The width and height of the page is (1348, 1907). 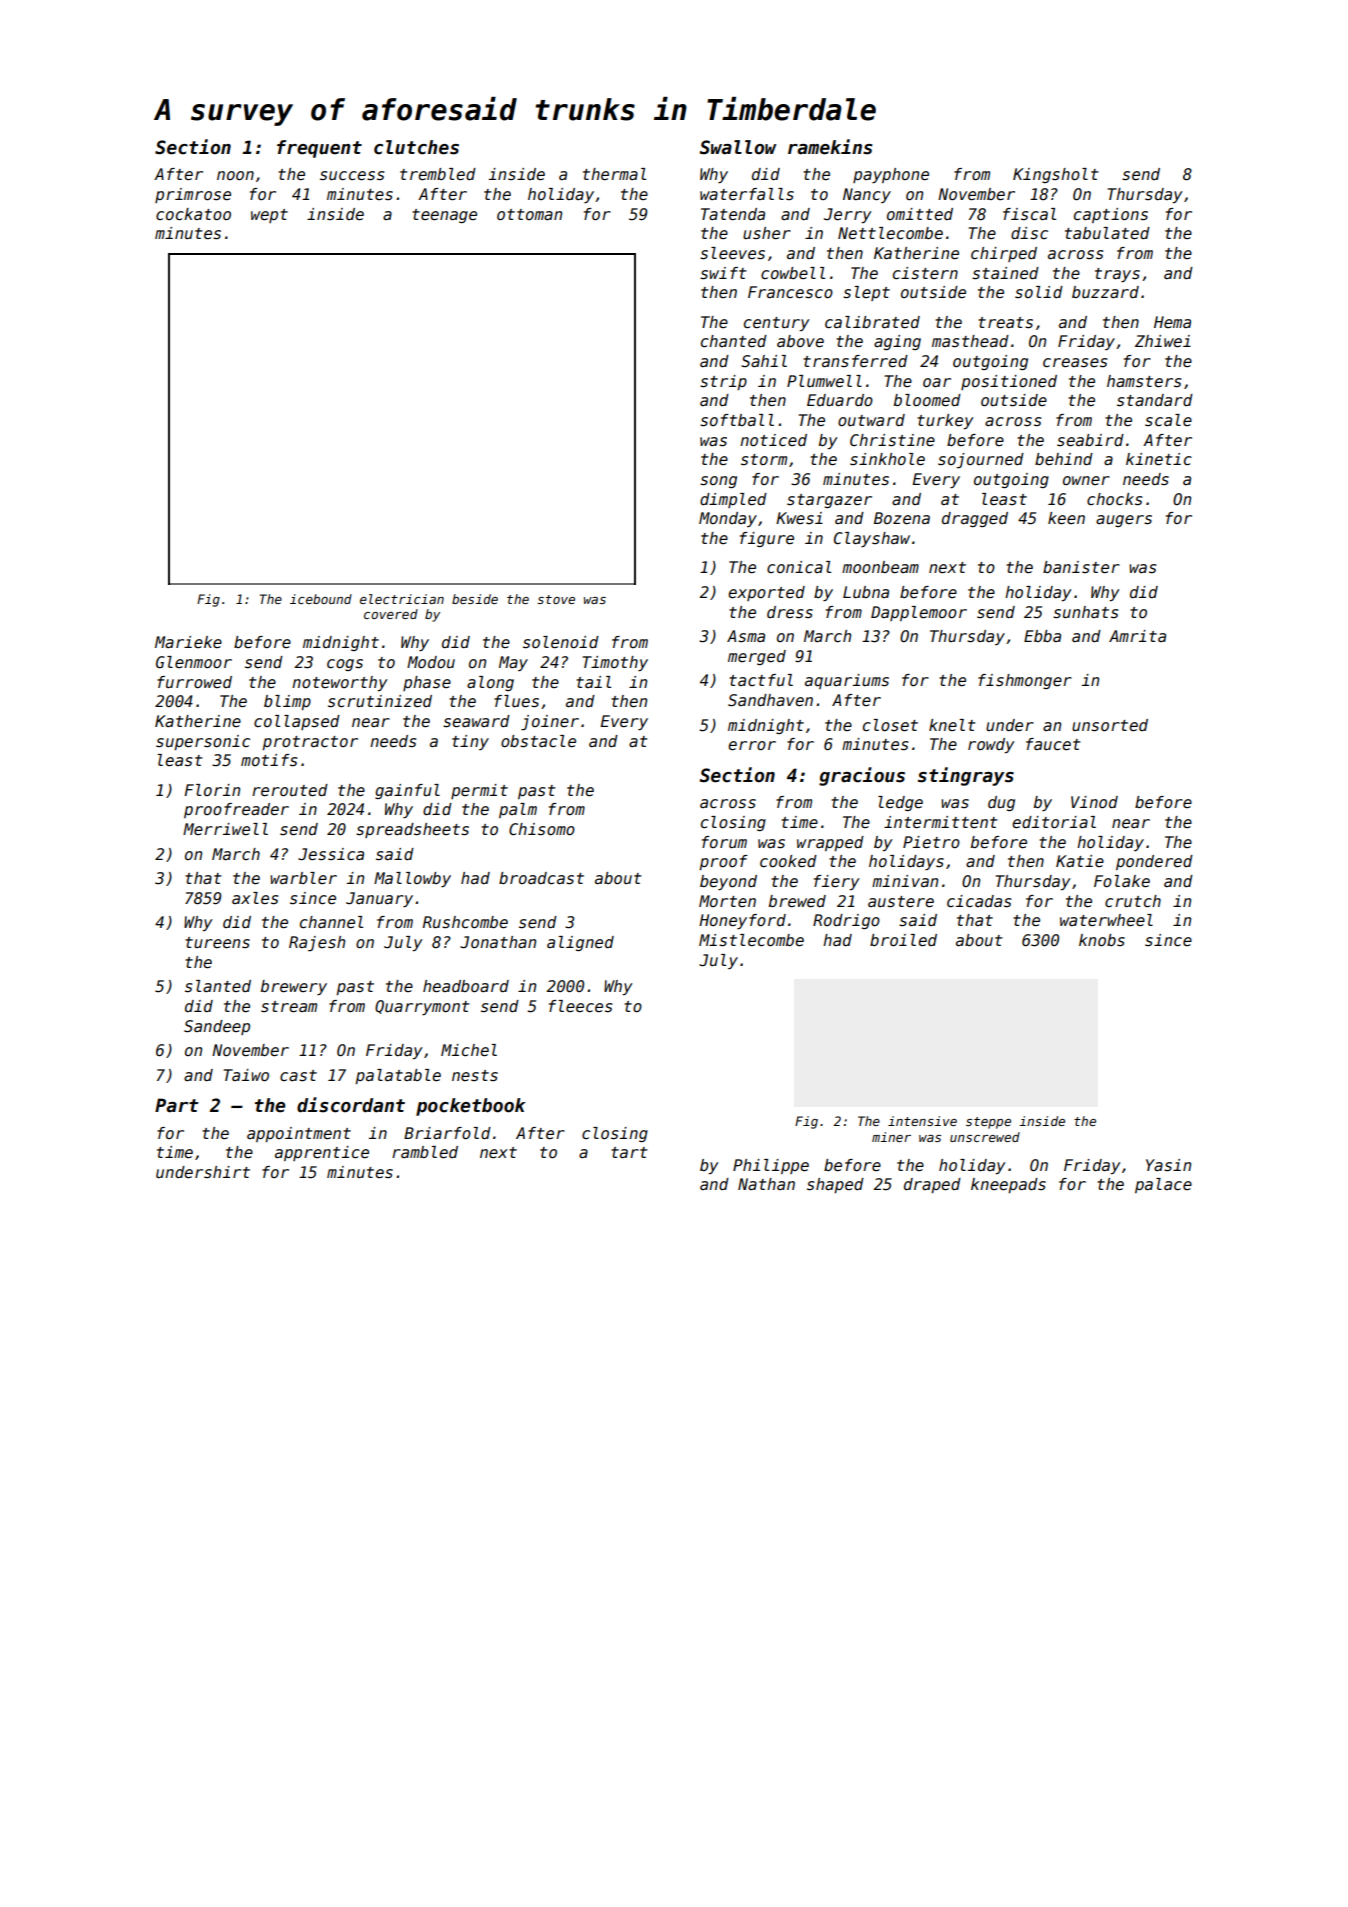 What do you see at coordinates (416, 147) in the page?
I see `clutches` at bounding box center [416, 147].
